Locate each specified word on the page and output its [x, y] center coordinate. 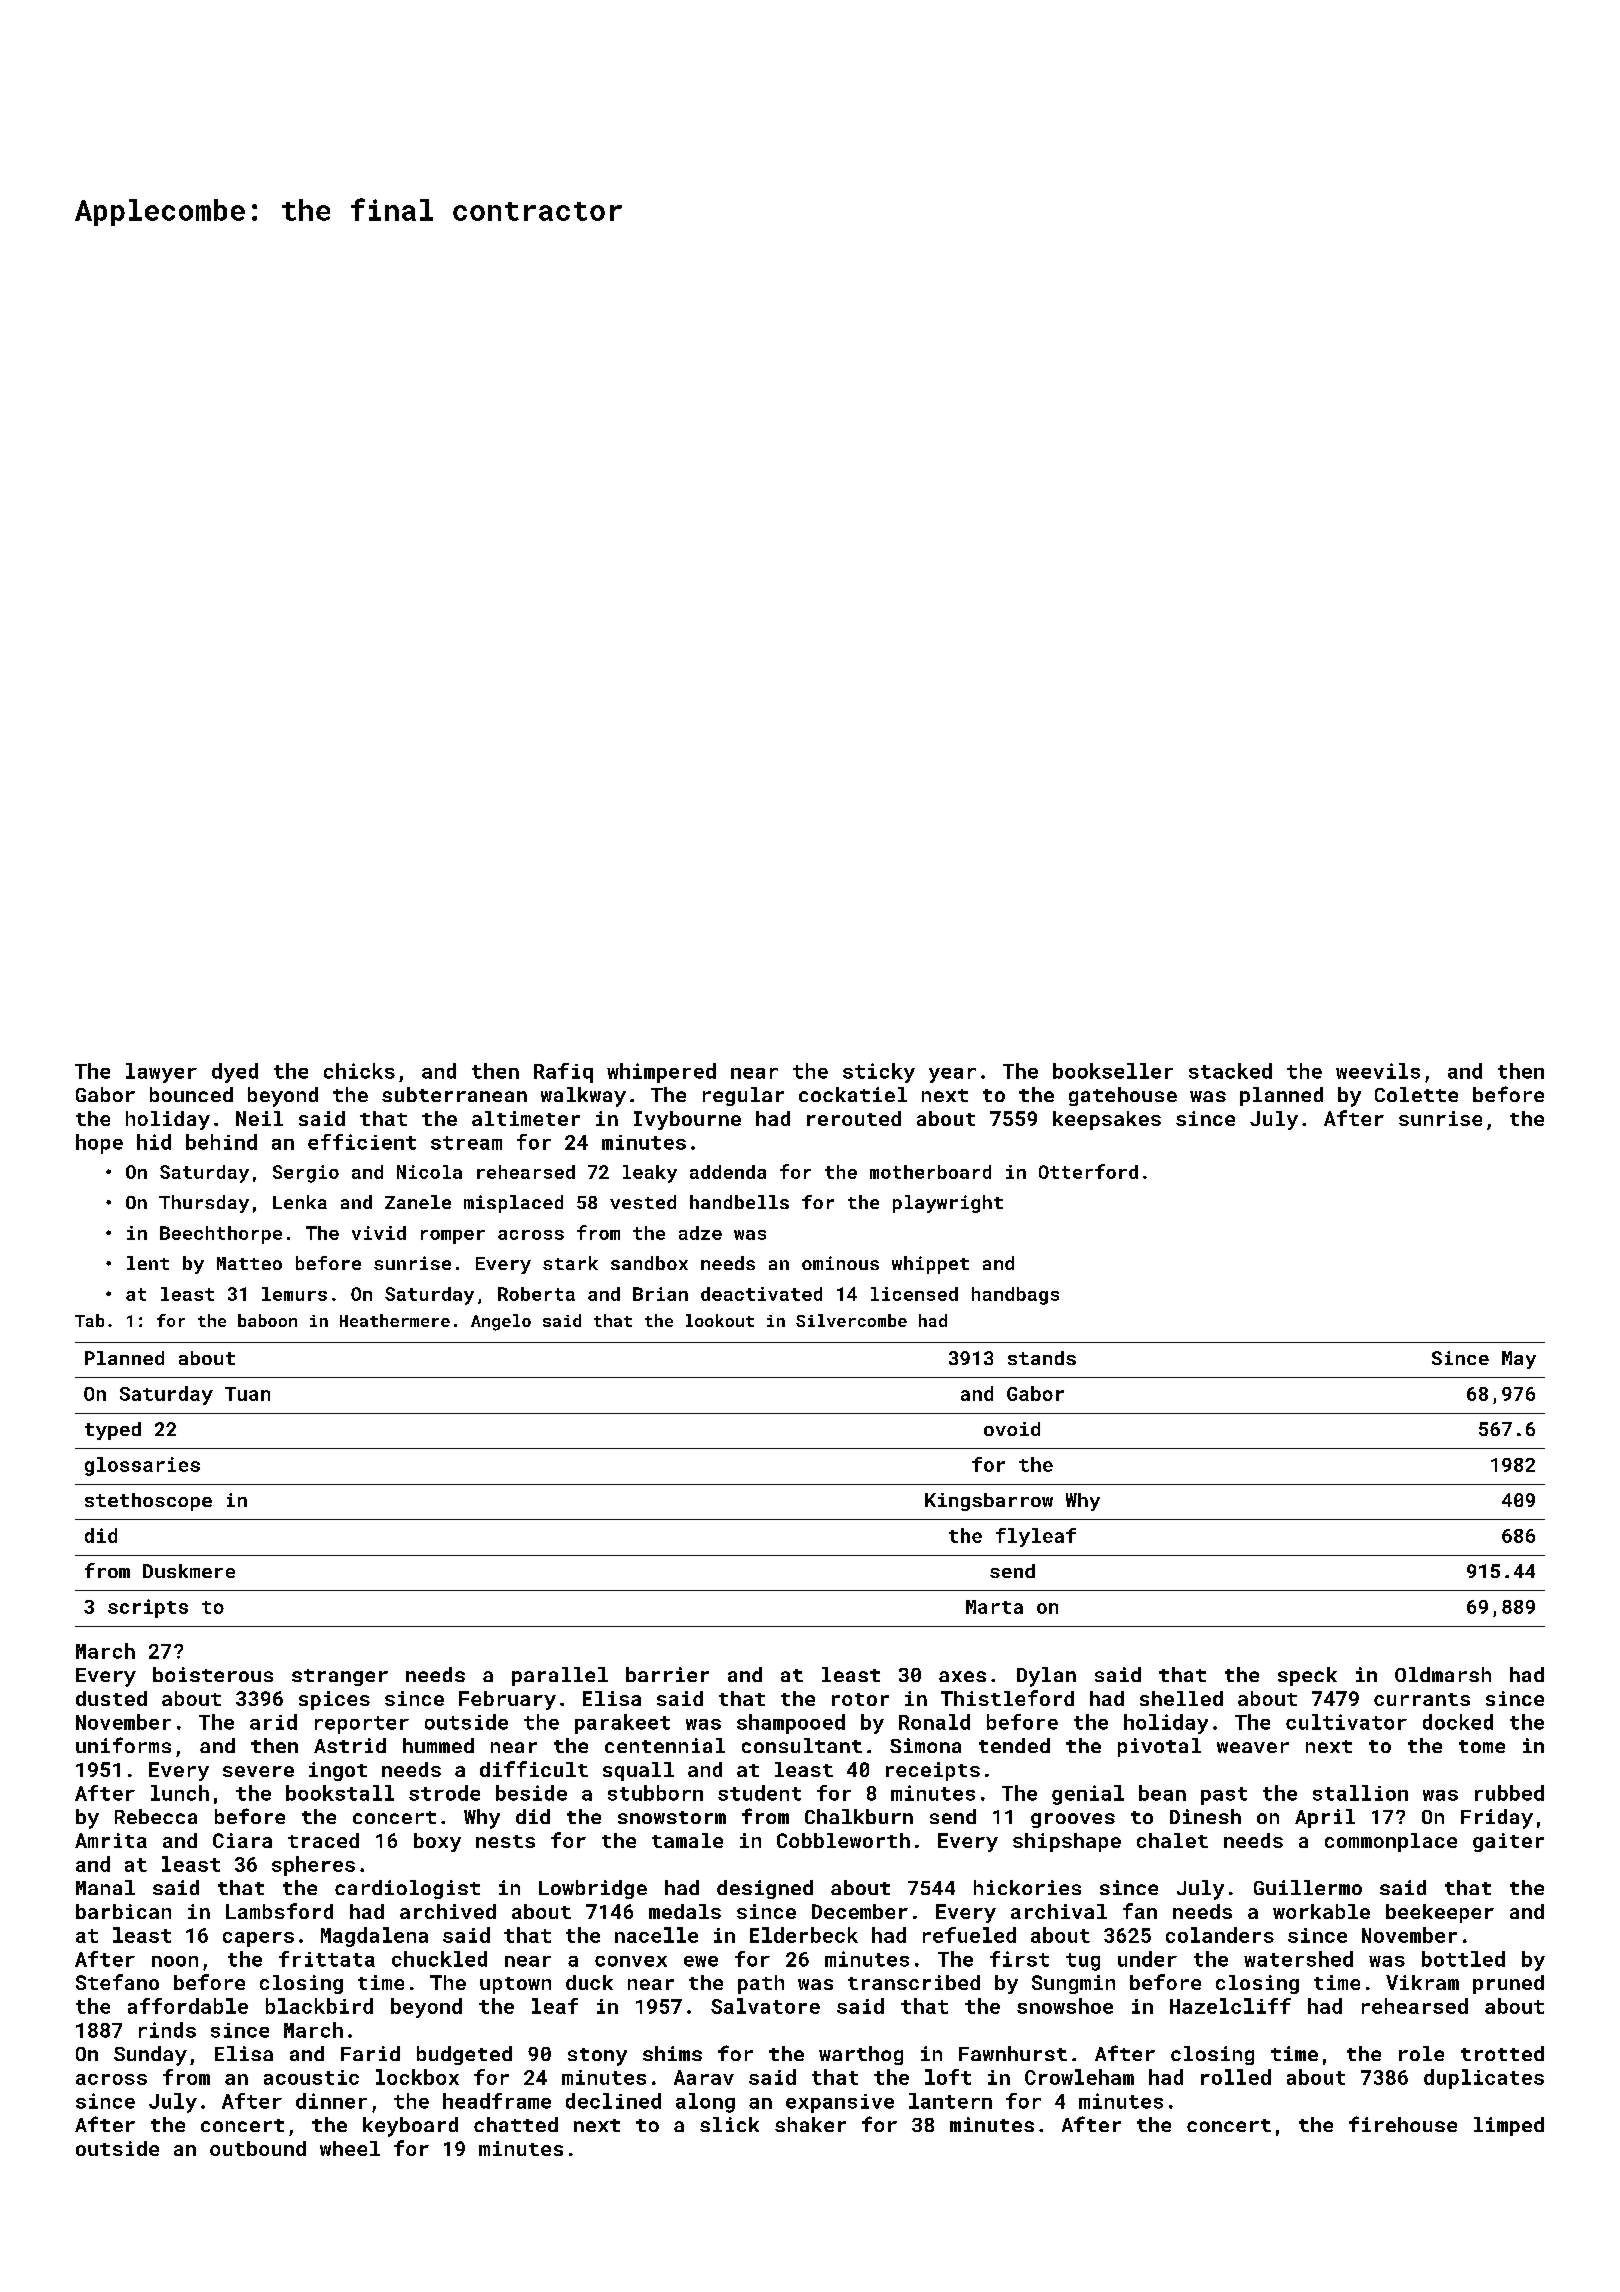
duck [589, 1982]
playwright [948, 1204]
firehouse [1403, 2124]
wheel [350, 2148]
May [1519, 1360]
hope [99, 1144]
